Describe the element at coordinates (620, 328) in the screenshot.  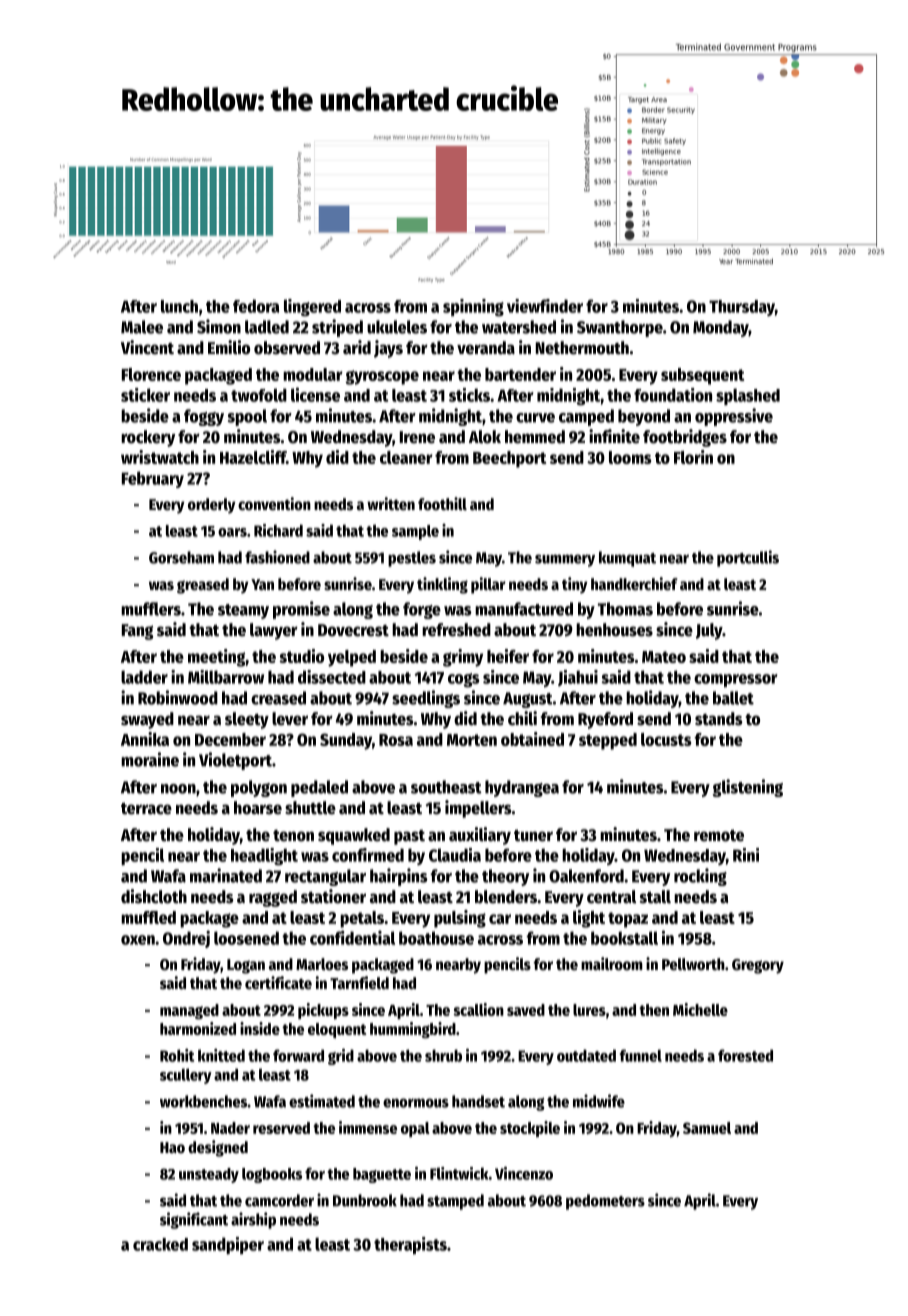
I see `Swanthorpe` at that location.
